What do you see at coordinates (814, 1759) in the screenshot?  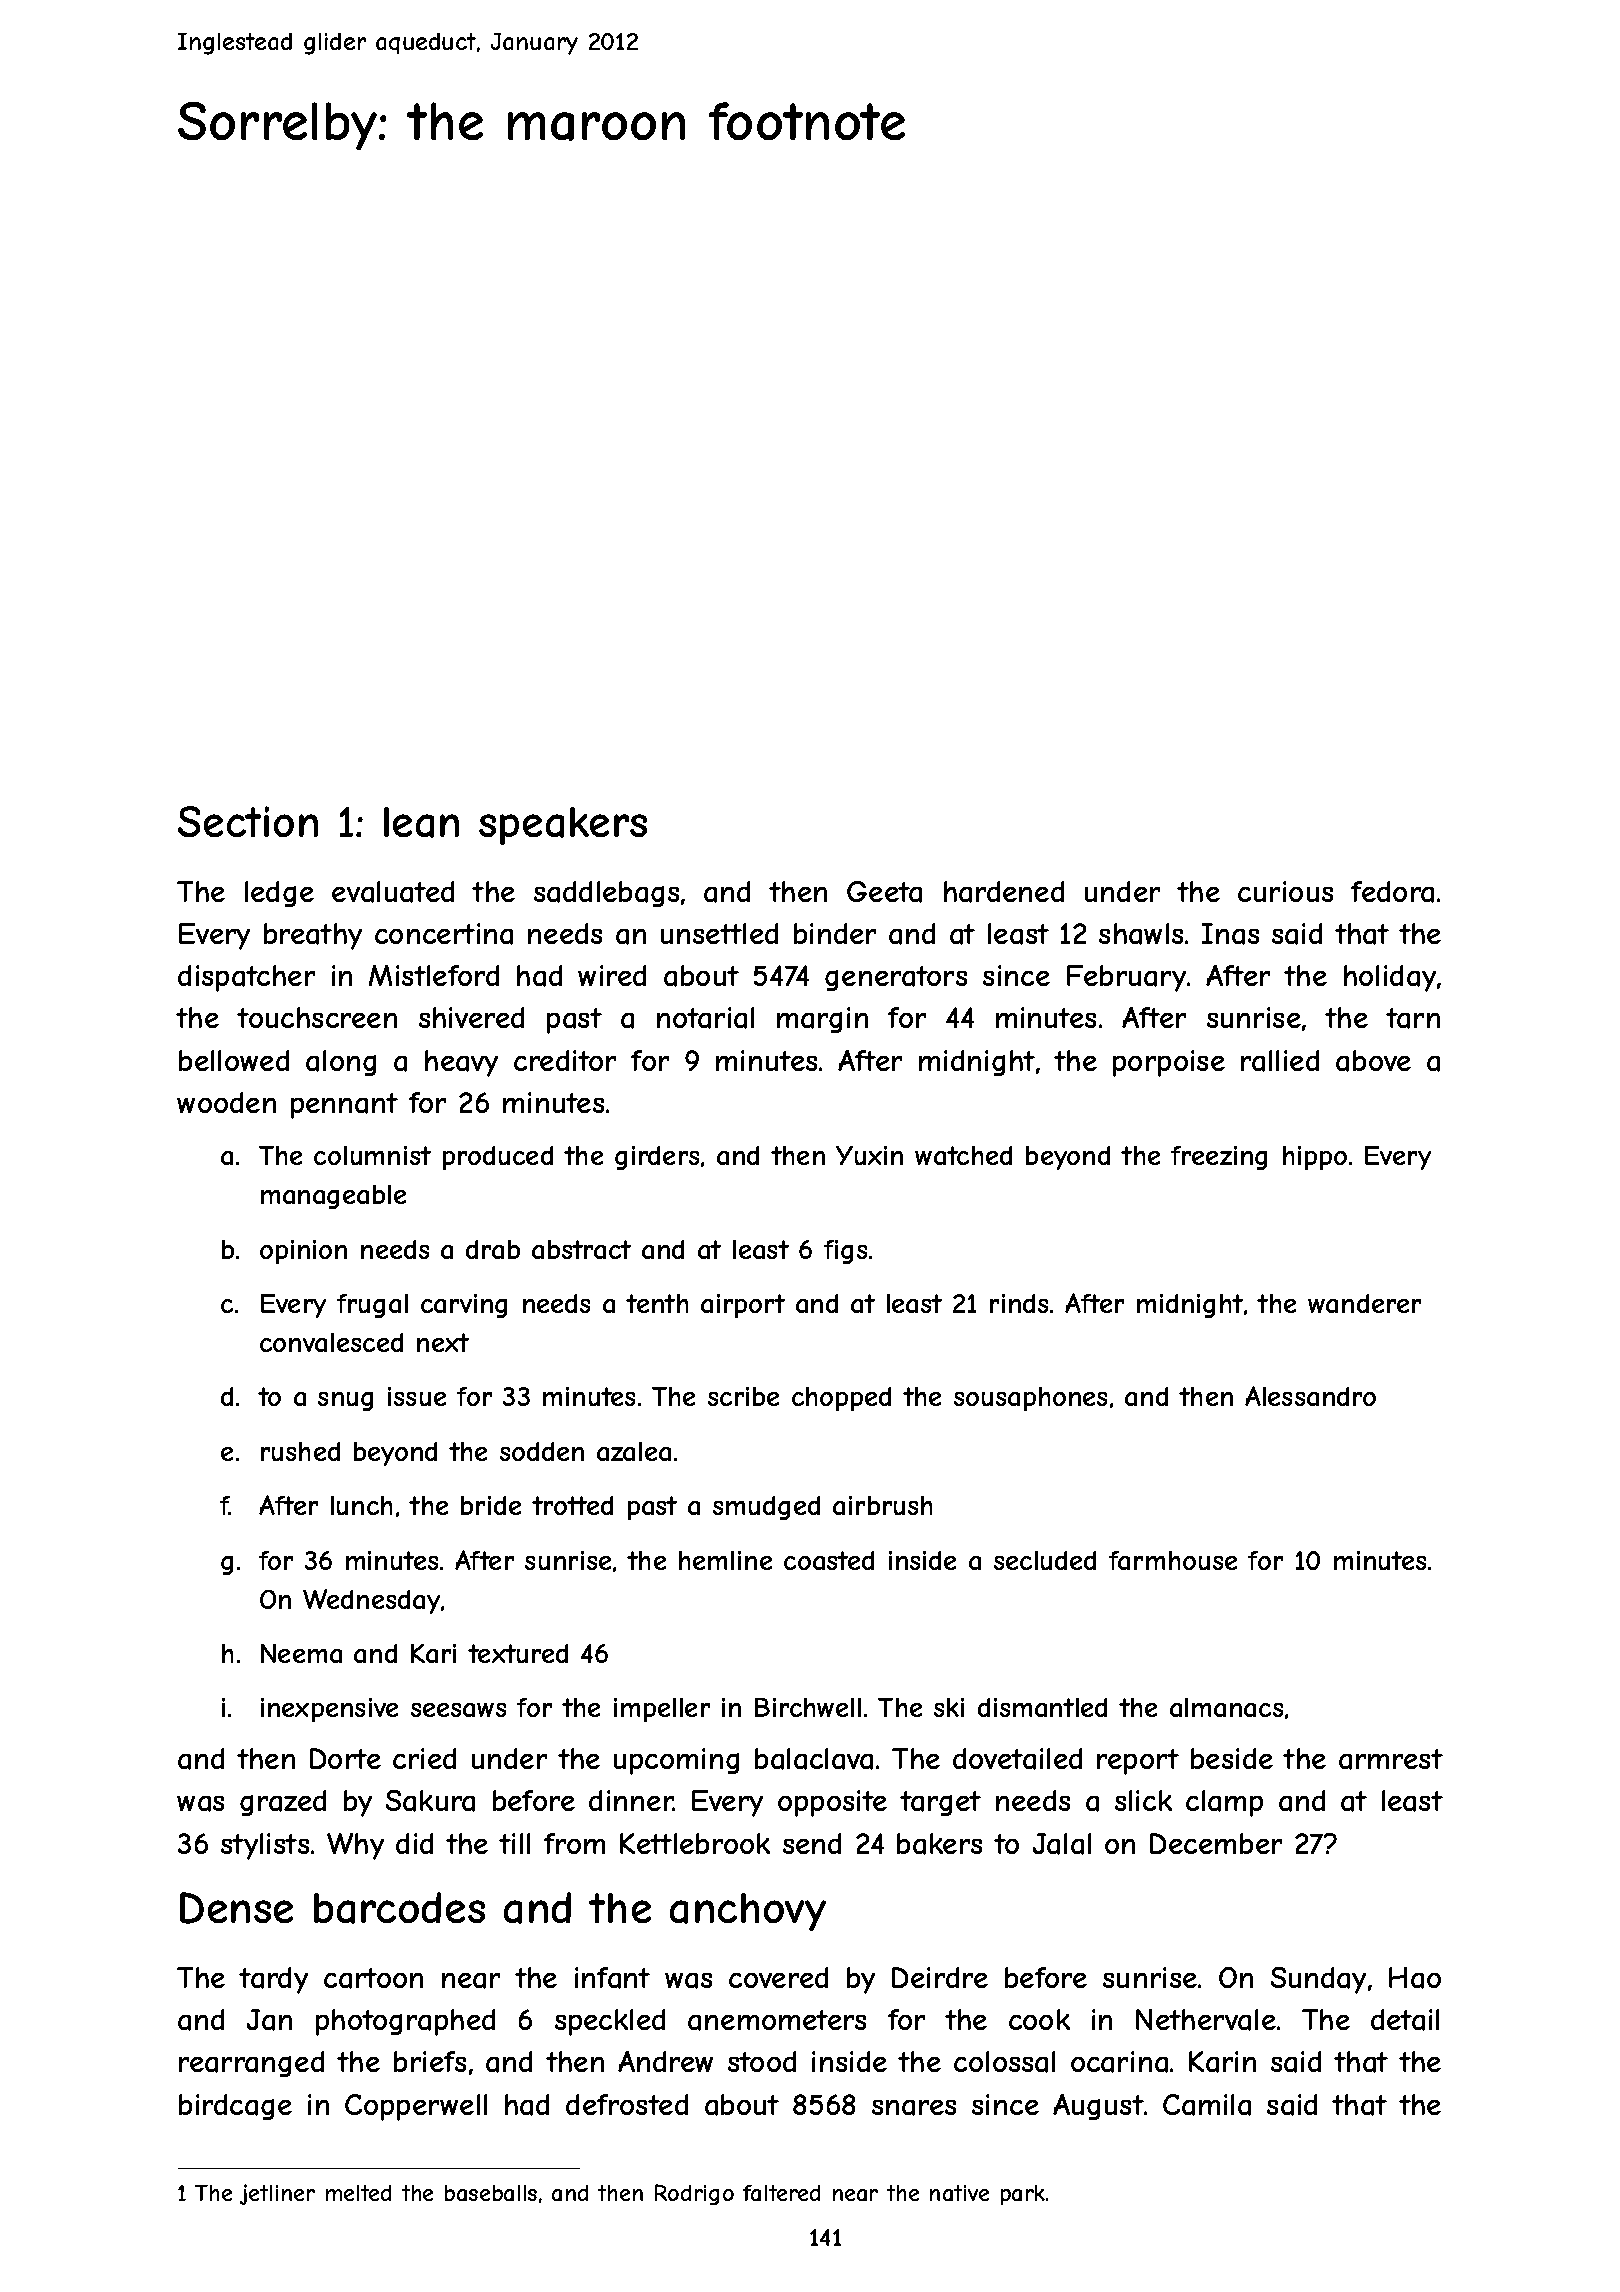 I see `balaclava` at bounding box center [814, 1759].
